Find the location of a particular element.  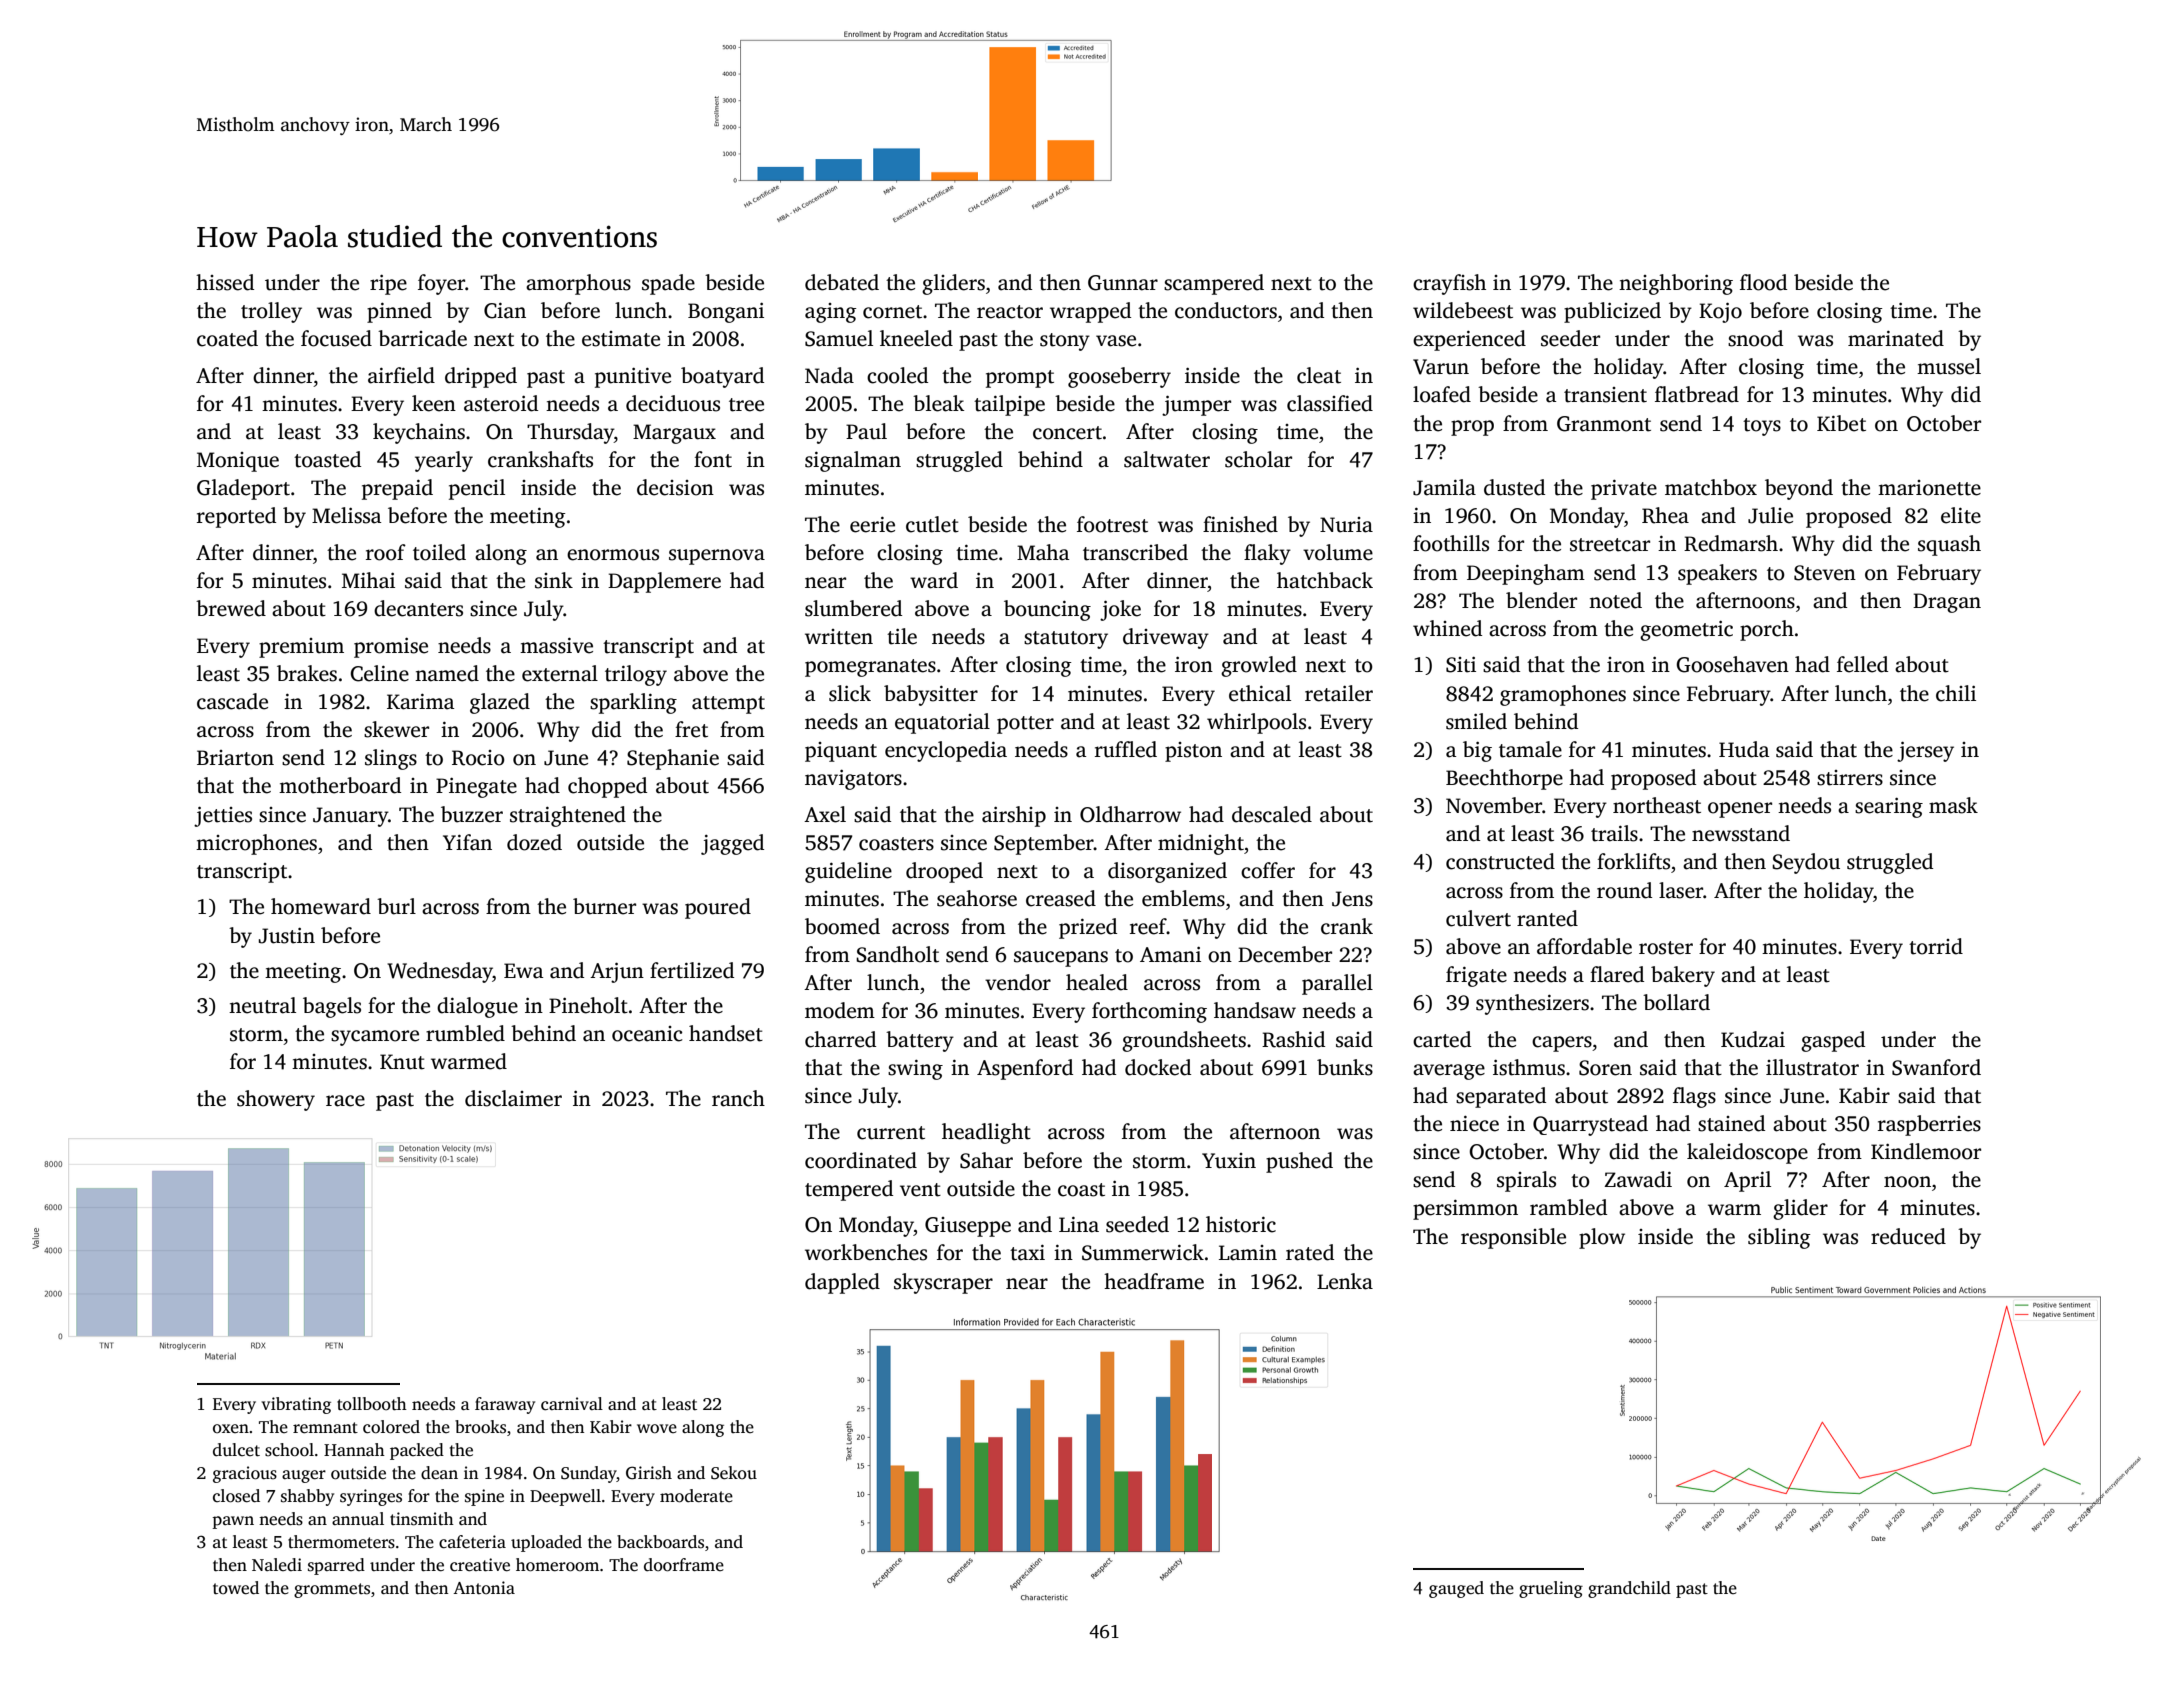

amorphous is located at coordinates (578, 284).
